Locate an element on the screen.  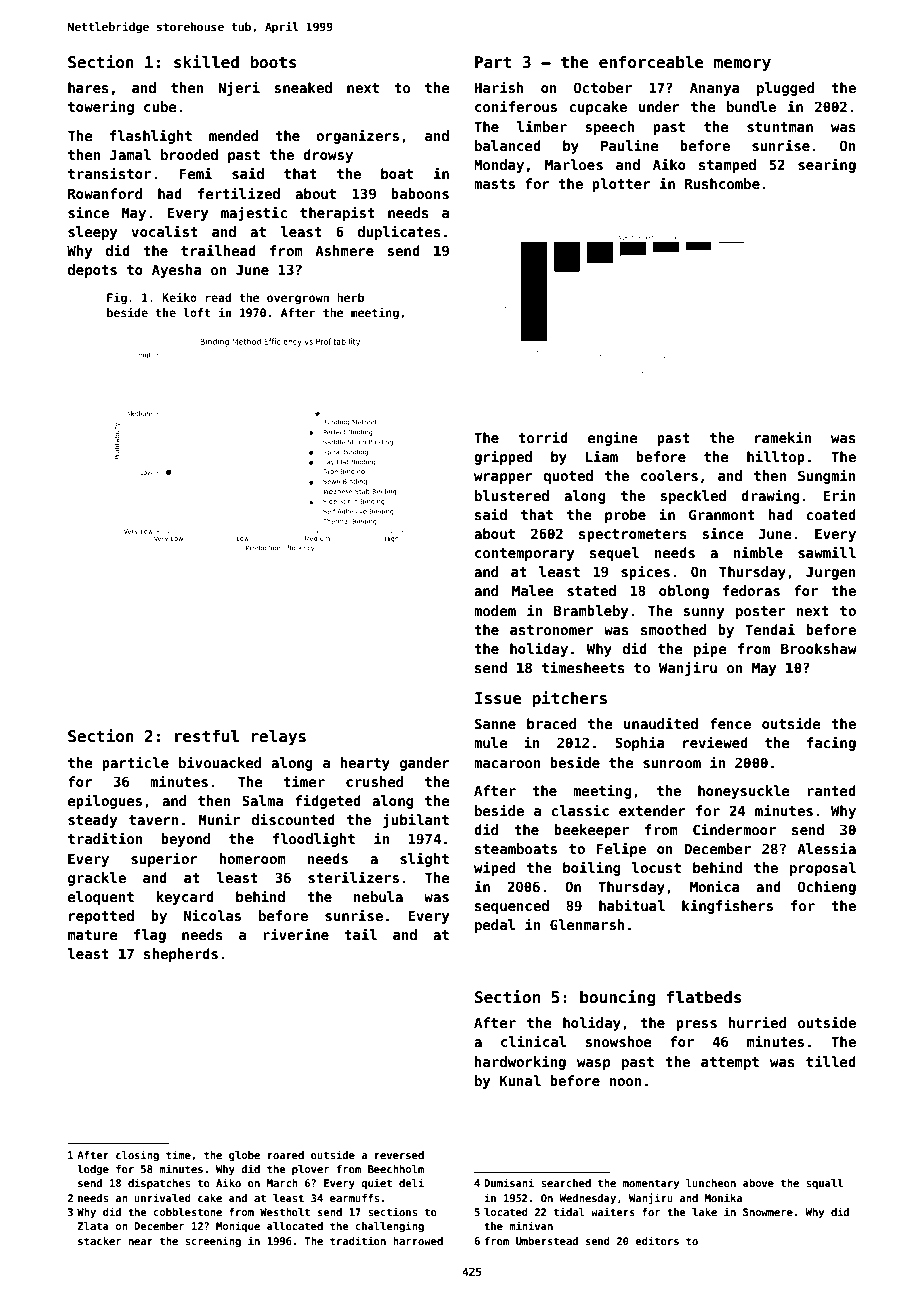
epilogues is located at coordinates (105, 801).
